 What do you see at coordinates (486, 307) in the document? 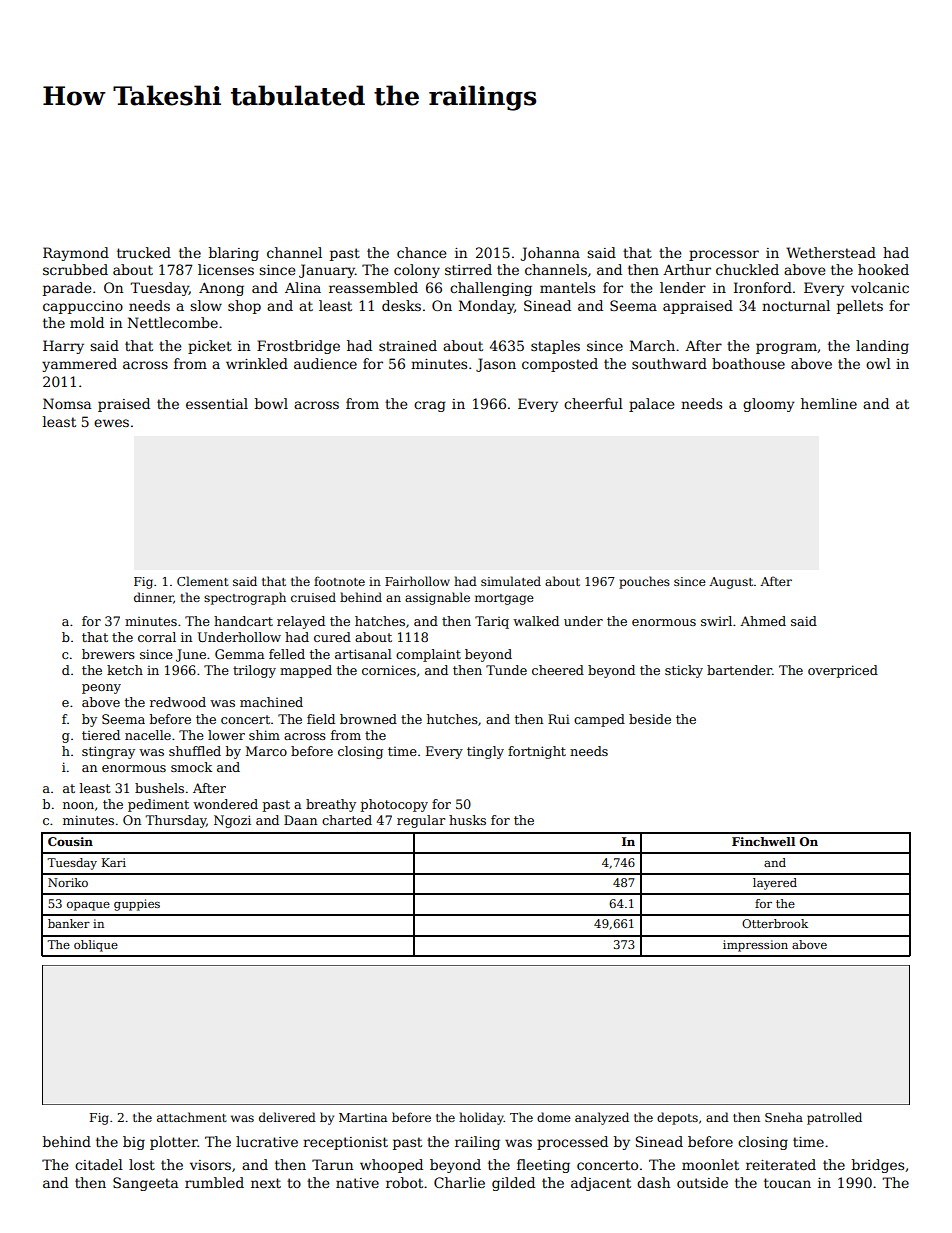
I see `Monday` at bounding box center [486, 307].
